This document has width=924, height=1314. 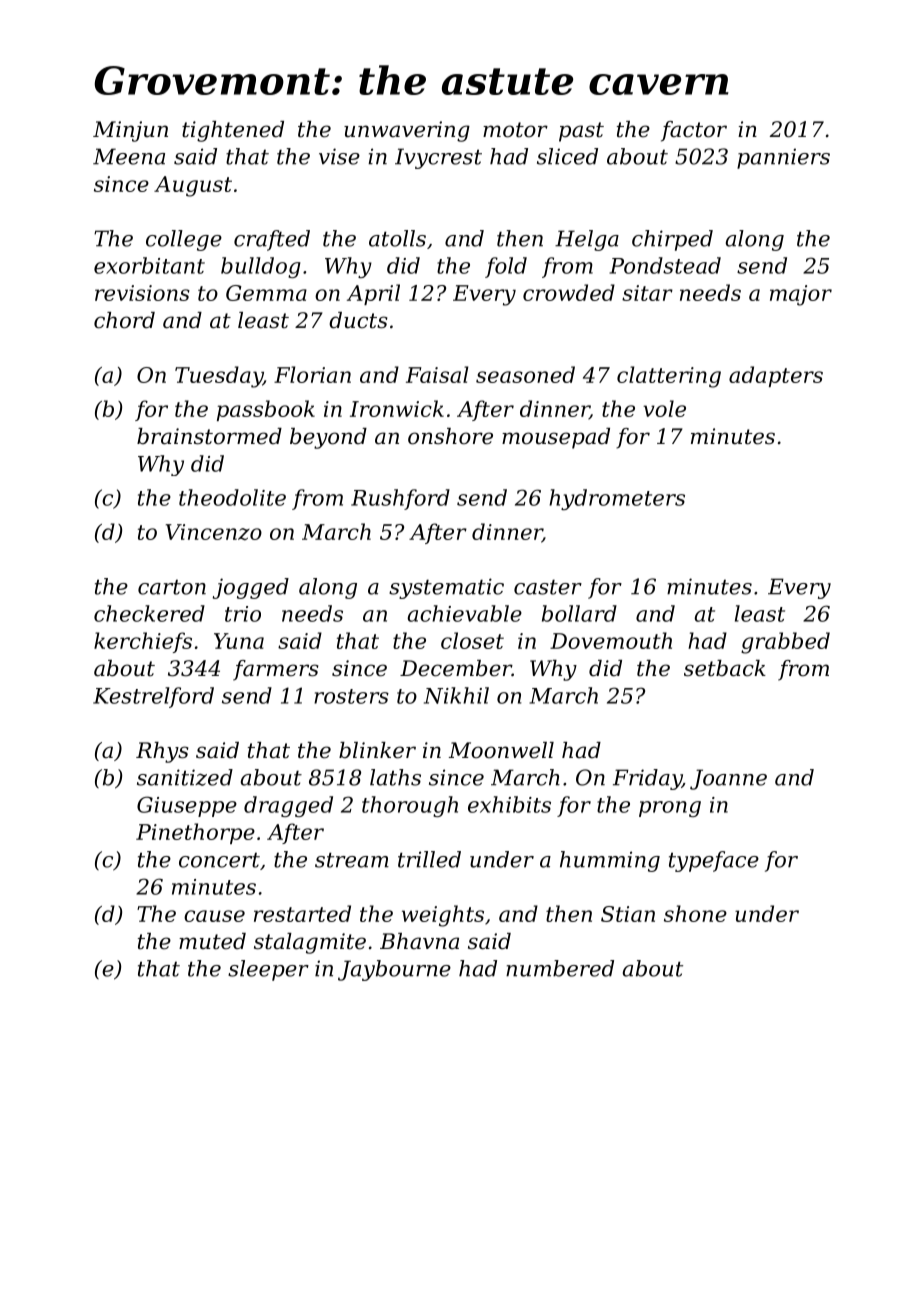 What do you see at coordinates (251, 588) in the document?
I see `jogged` at bounding box center [251, 588].
